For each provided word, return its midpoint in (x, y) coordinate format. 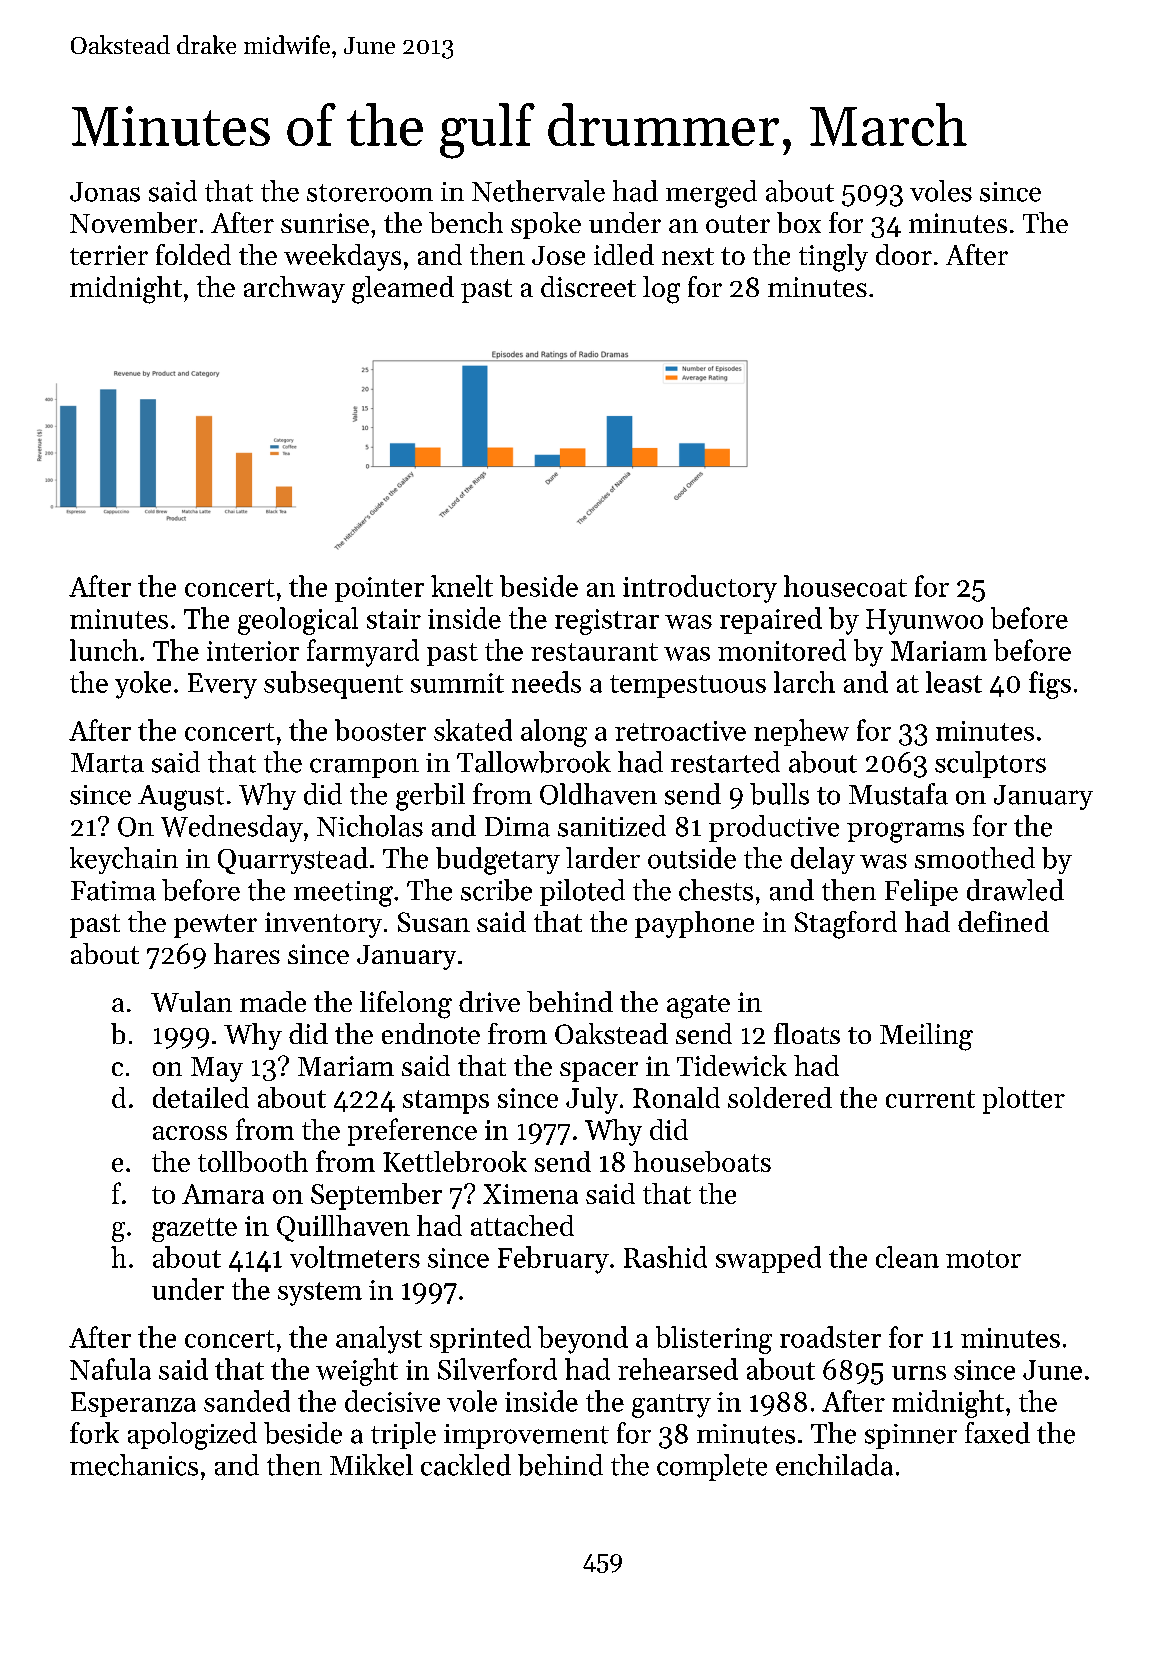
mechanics (134, 1465)
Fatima (113, 891)
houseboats (702, 1161)
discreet (588, 286)
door (904, 254)
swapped (768, 1259)
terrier (109, 255)
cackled (466, 1465)
